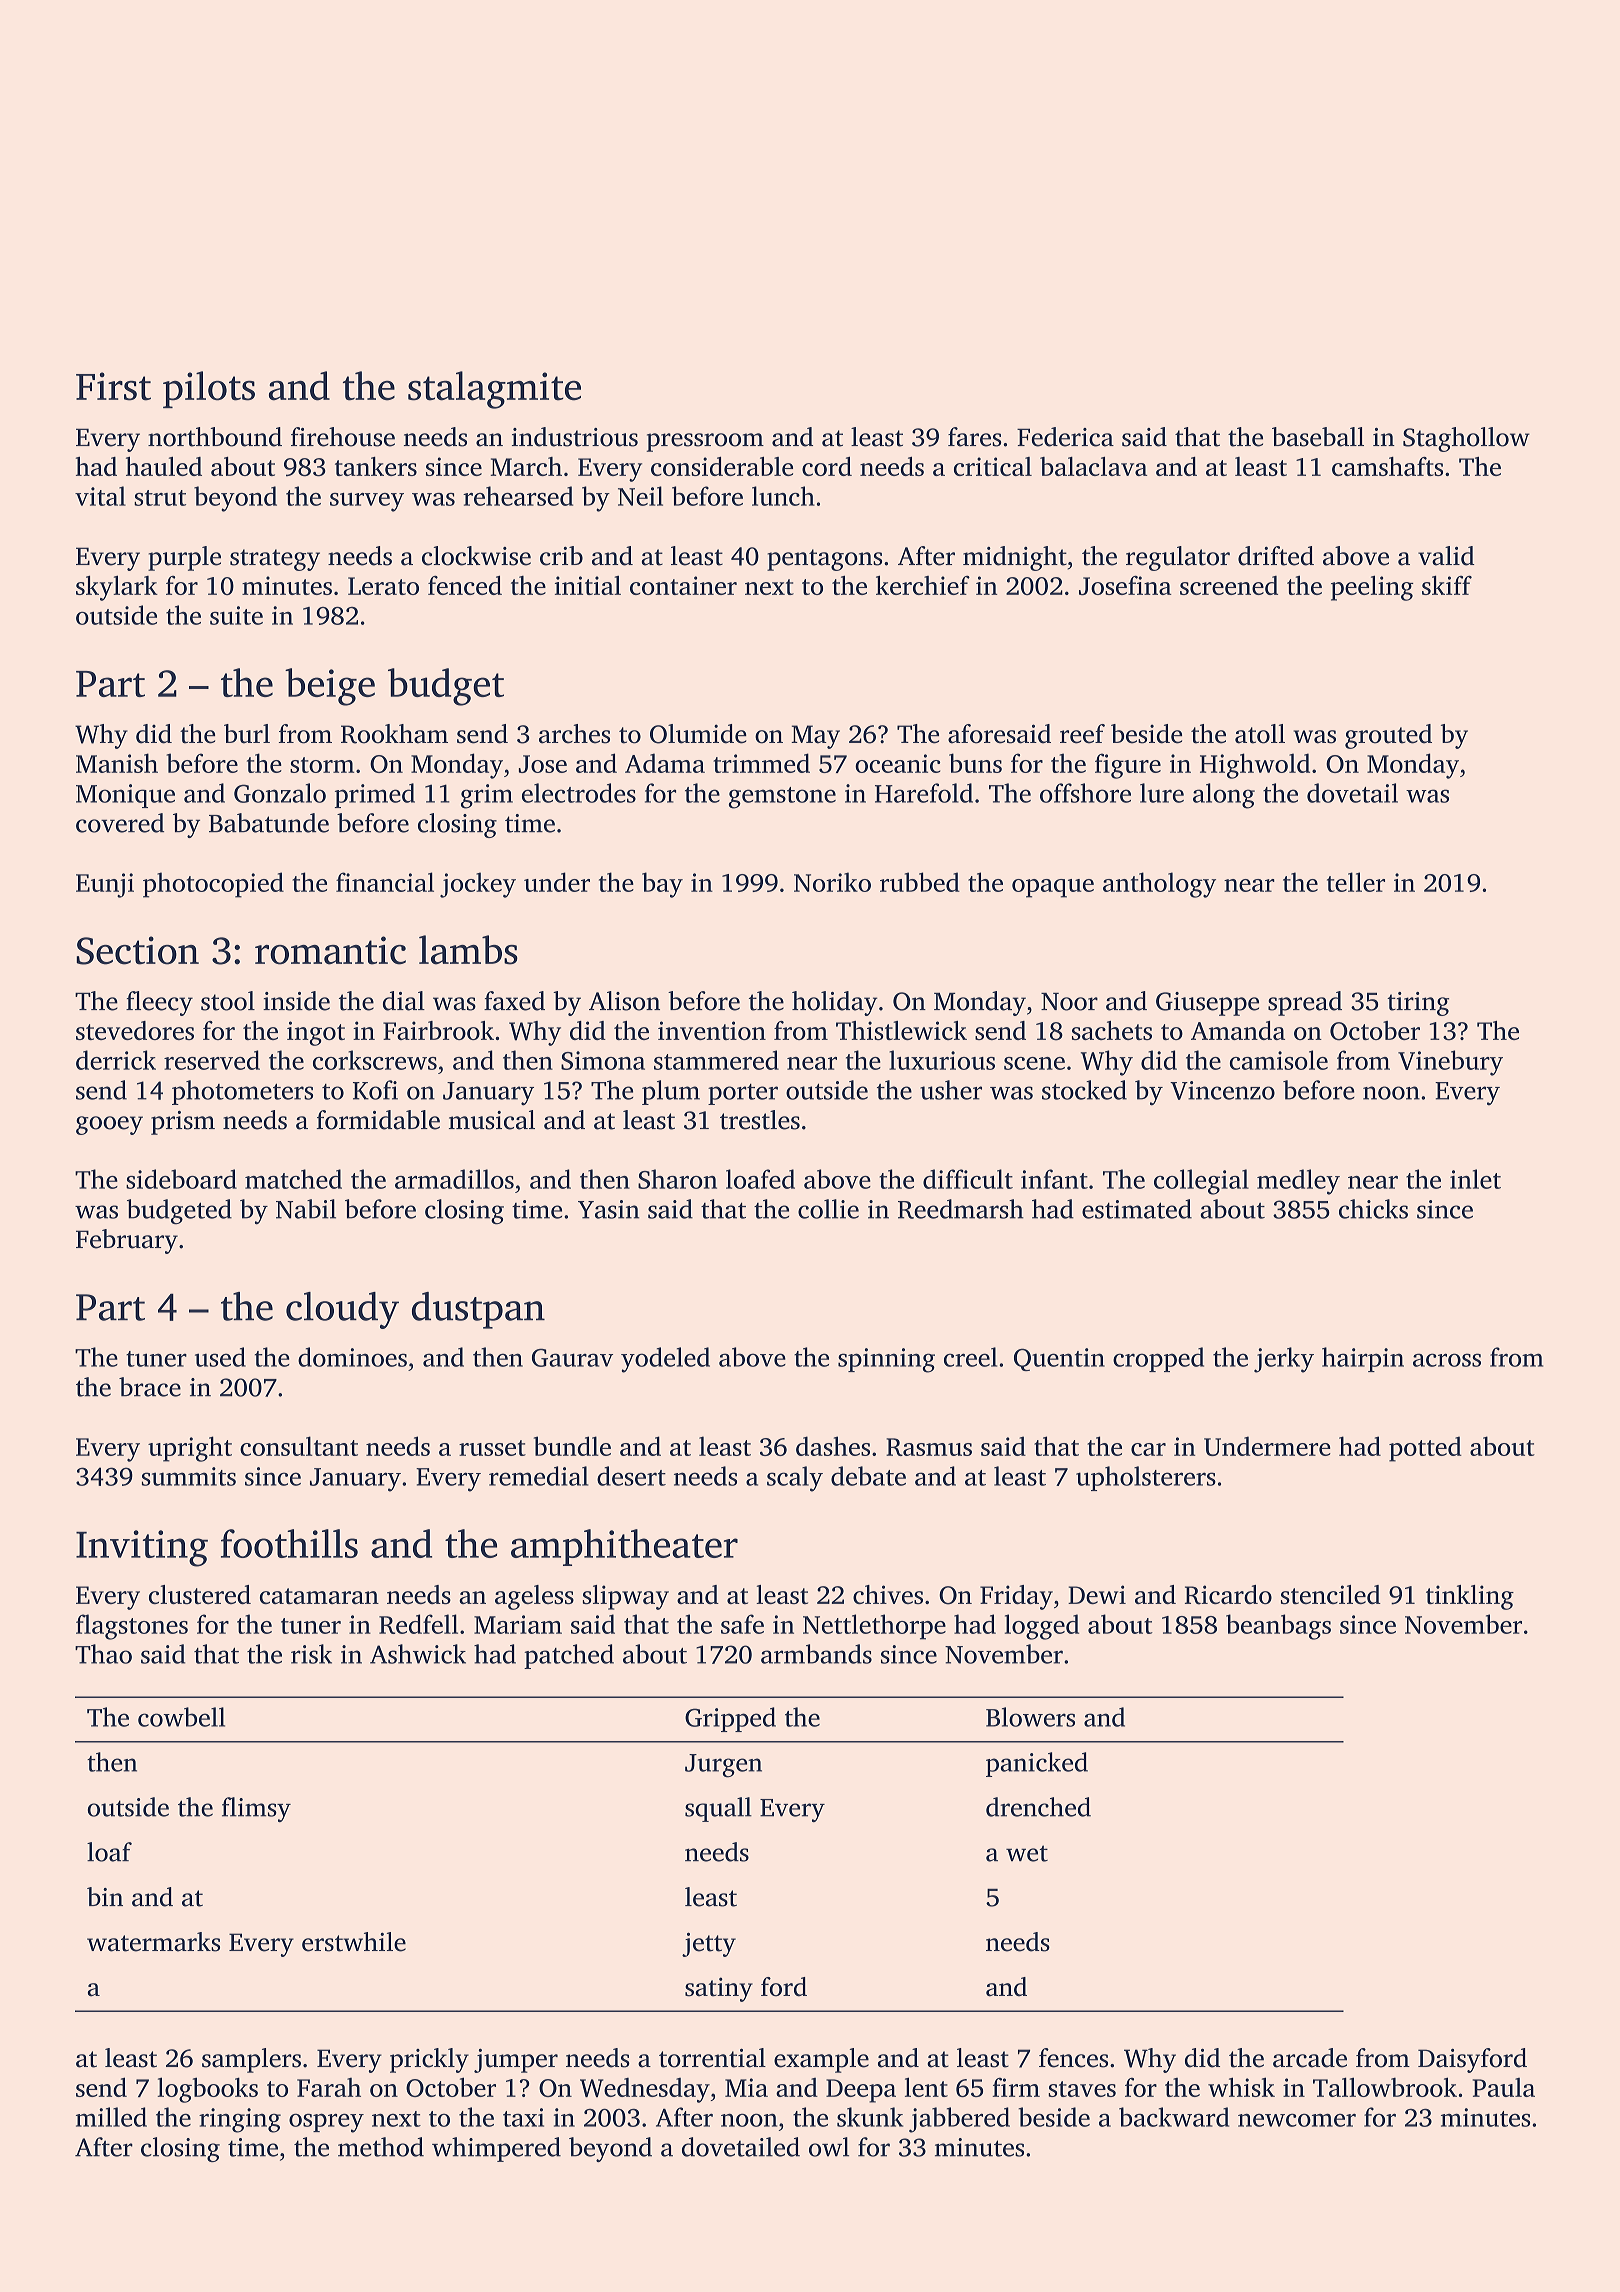 The width and height of the page is (1620, 2292). I want to click on northbound, so click(215, 437).
